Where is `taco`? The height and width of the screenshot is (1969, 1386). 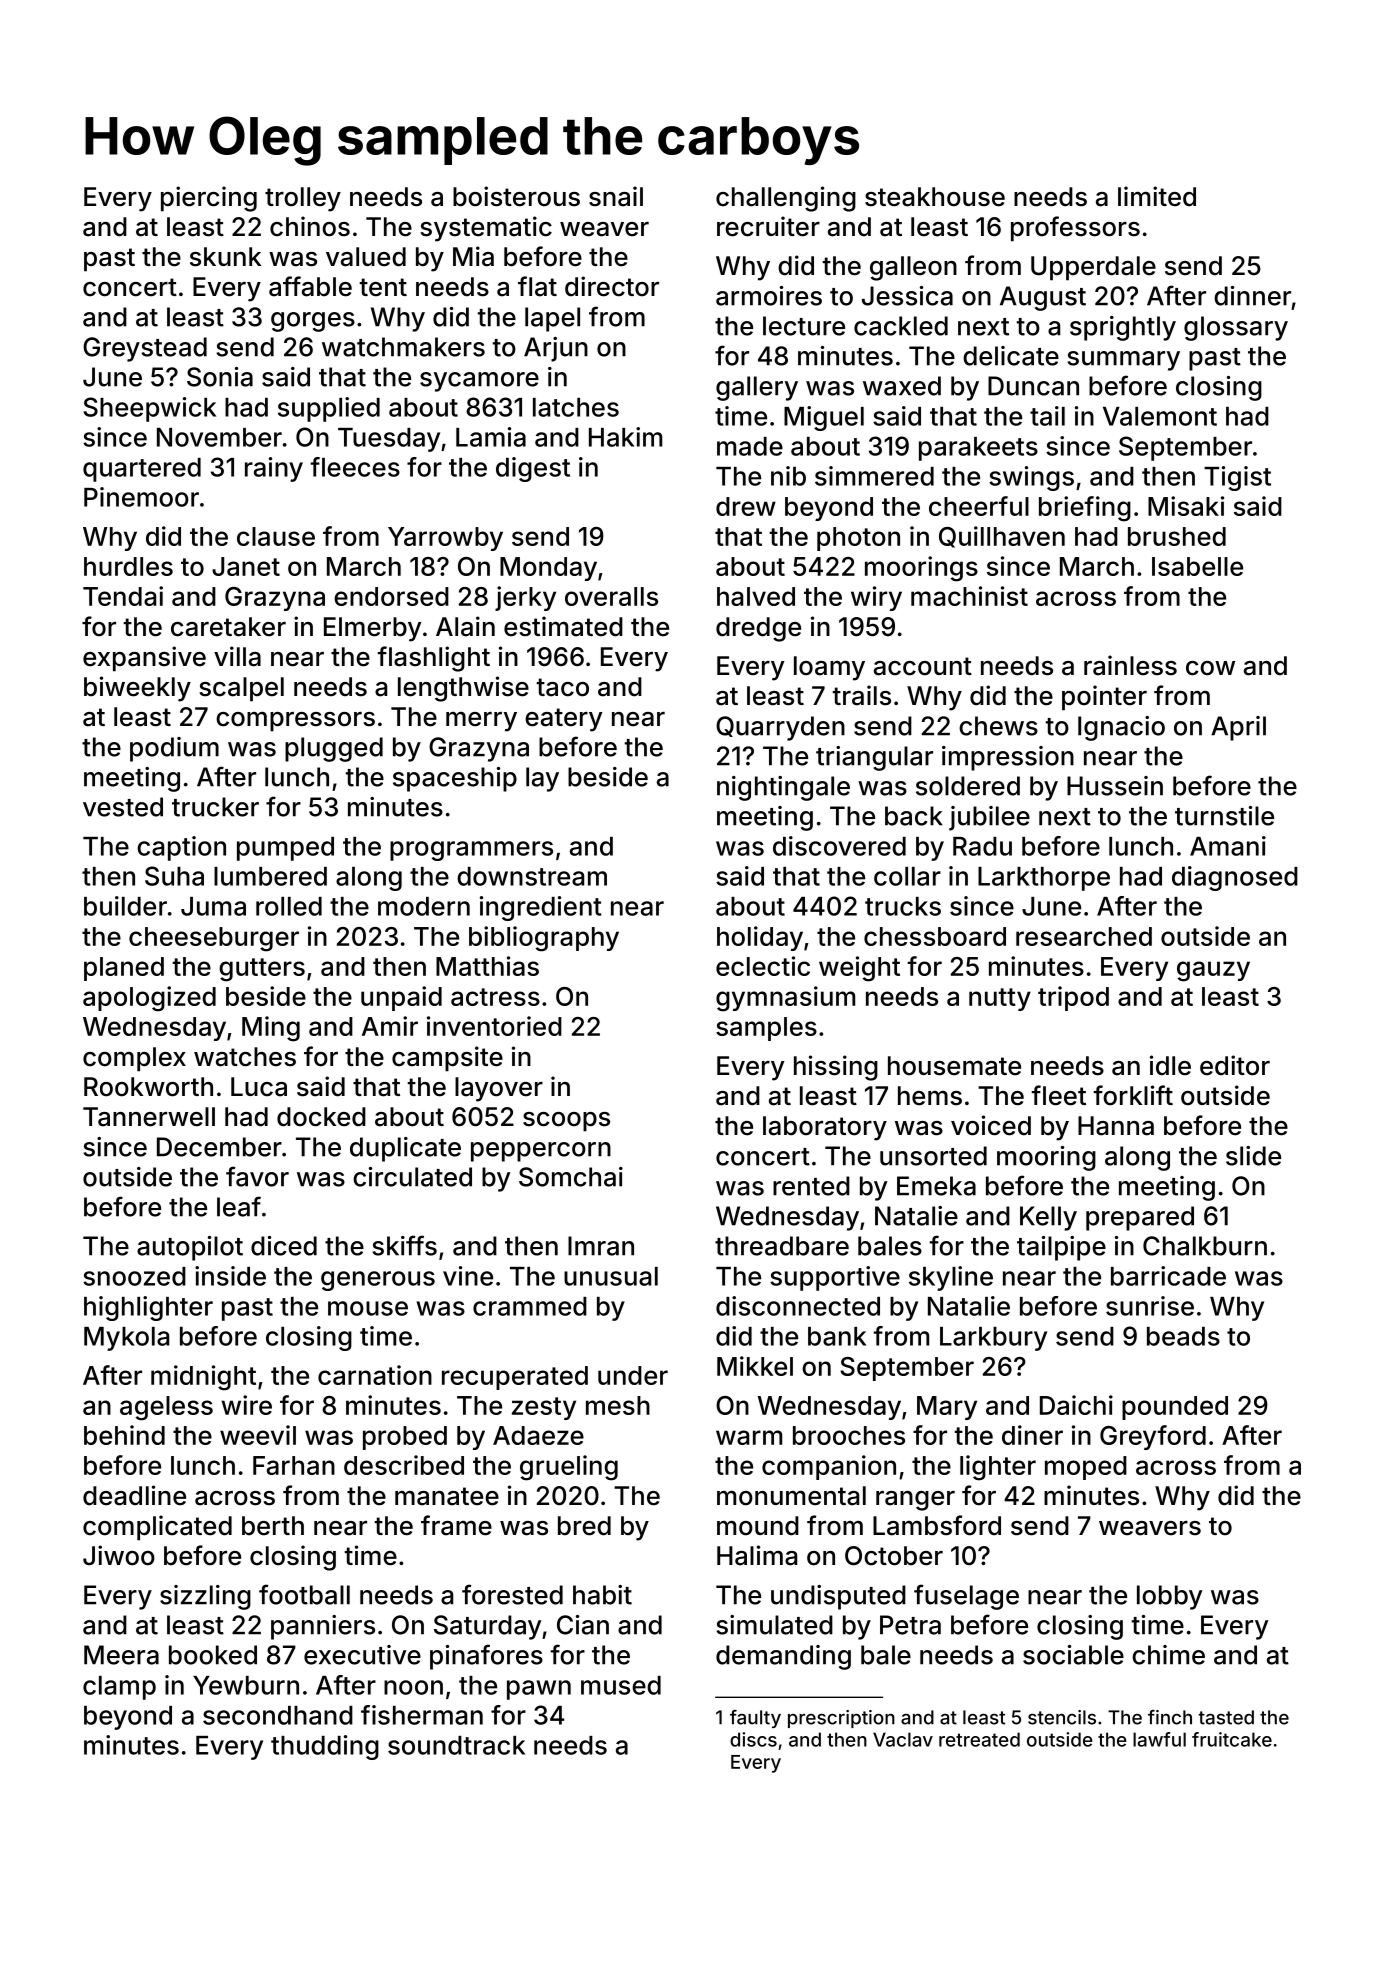
taco is located at coordinates (562, 687).
